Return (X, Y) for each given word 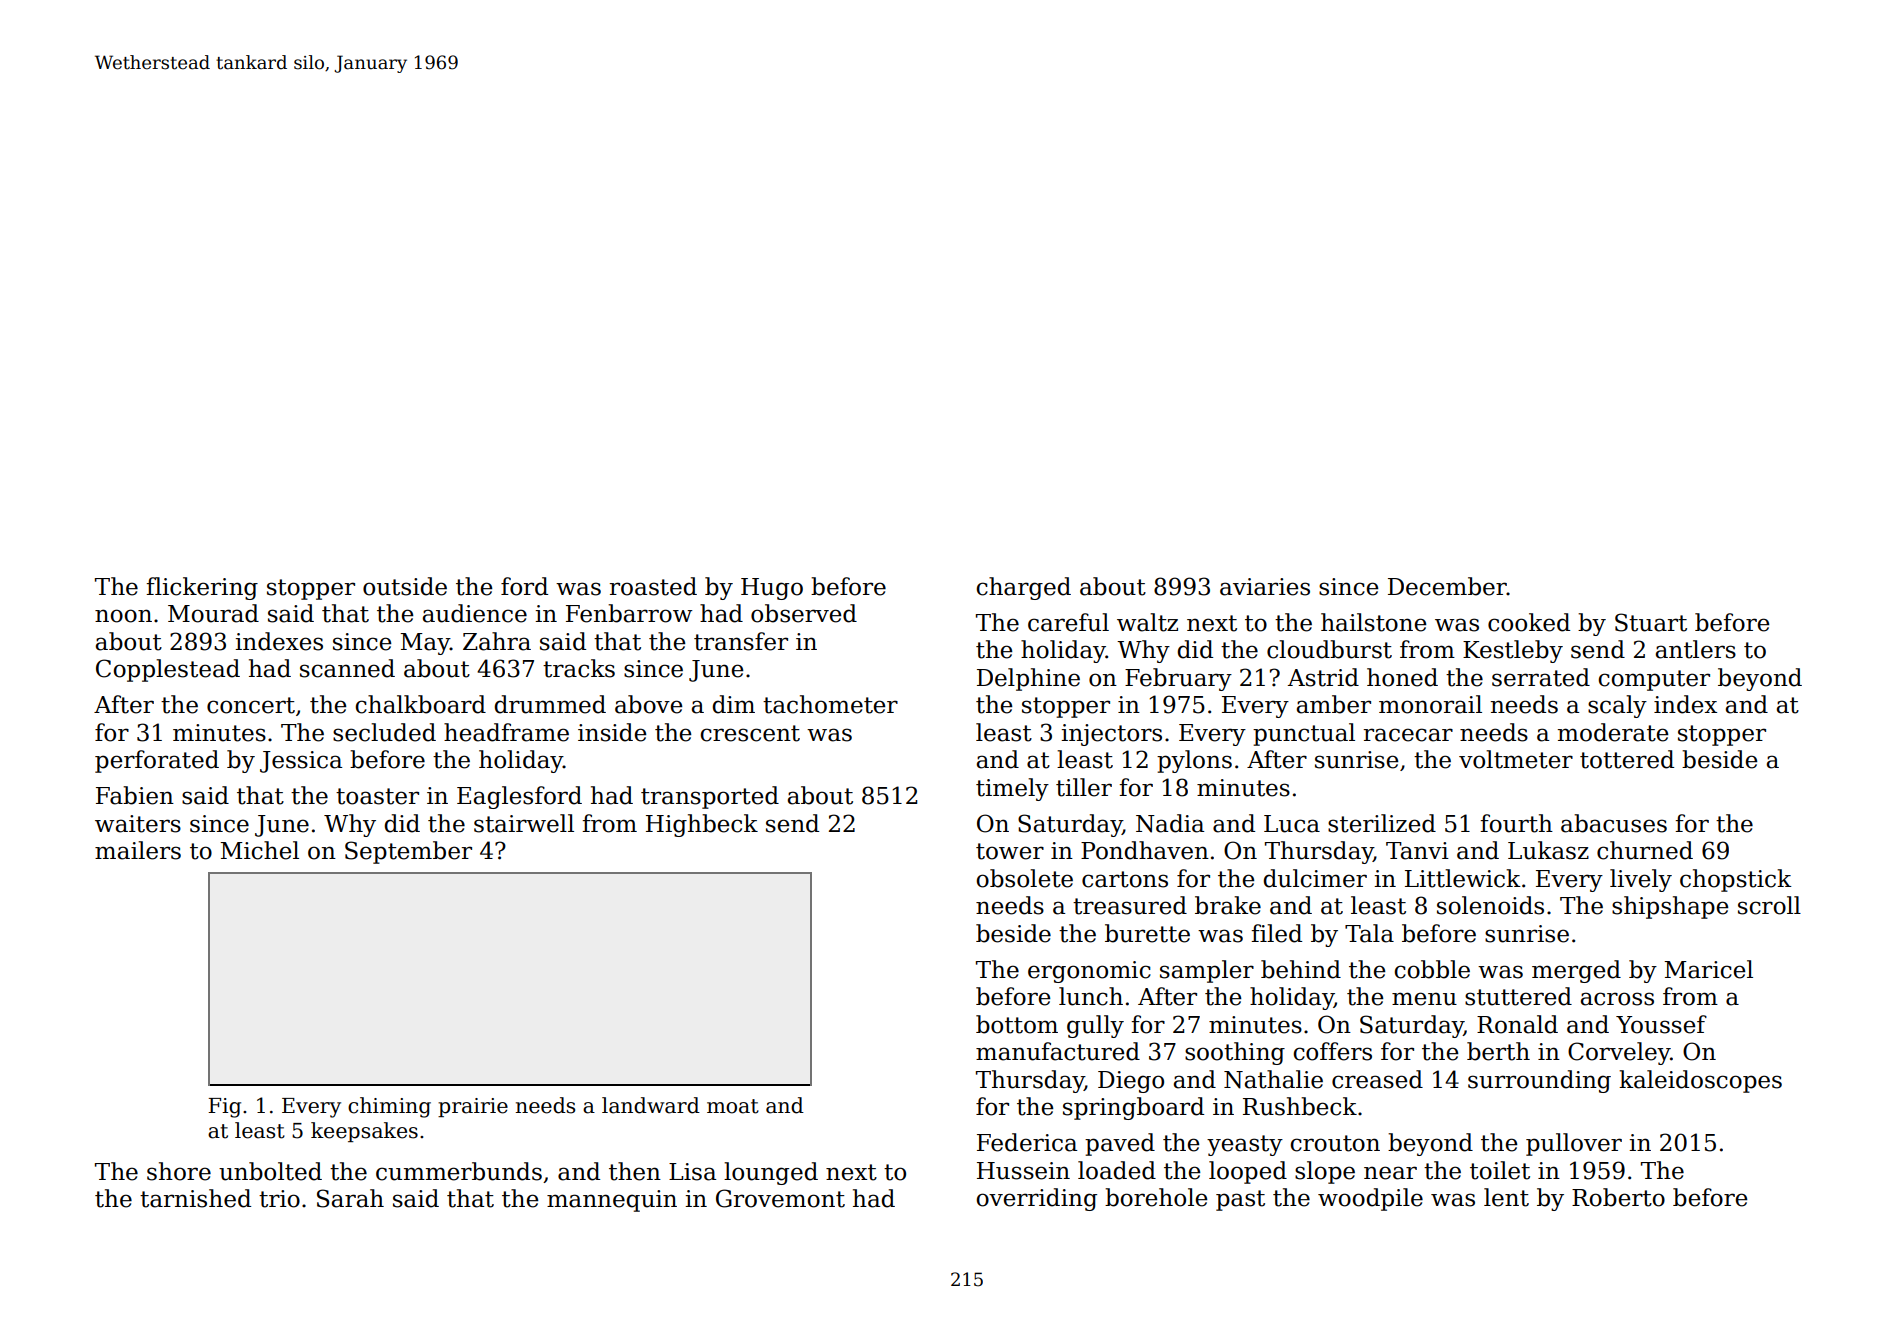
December (1447, 586)
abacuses (1614, 823)
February (1178, 679)
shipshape (1670, 907)
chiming (389, 1107)
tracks (579, 668)
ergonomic (1089, 972)
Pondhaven (1145, 850)
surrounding (1539, 1081)
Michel (259, 850)
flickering (202, 588)
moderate (1613, 732)
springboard (1133, 1108)
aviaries (1265, 587)
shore (179, 1171)
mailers (138, 850)
